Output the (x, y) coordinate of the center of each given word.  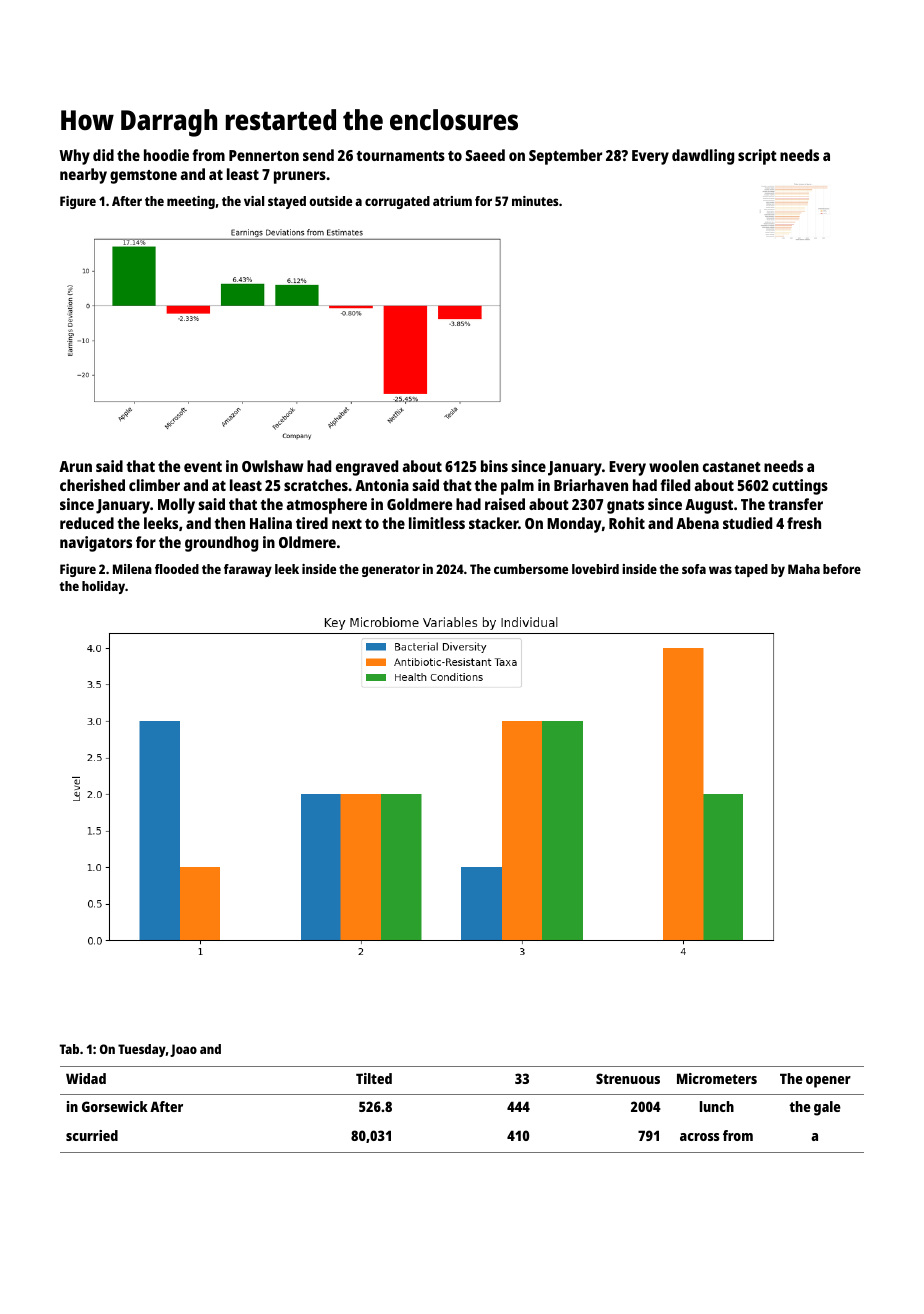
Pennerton (264, 155)
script (757, 157)
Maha (804, 569)
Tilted (374, 1078)
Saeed (485, 155)
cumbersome (531, 569)
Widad (86, 1078)
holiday (103, 587)
